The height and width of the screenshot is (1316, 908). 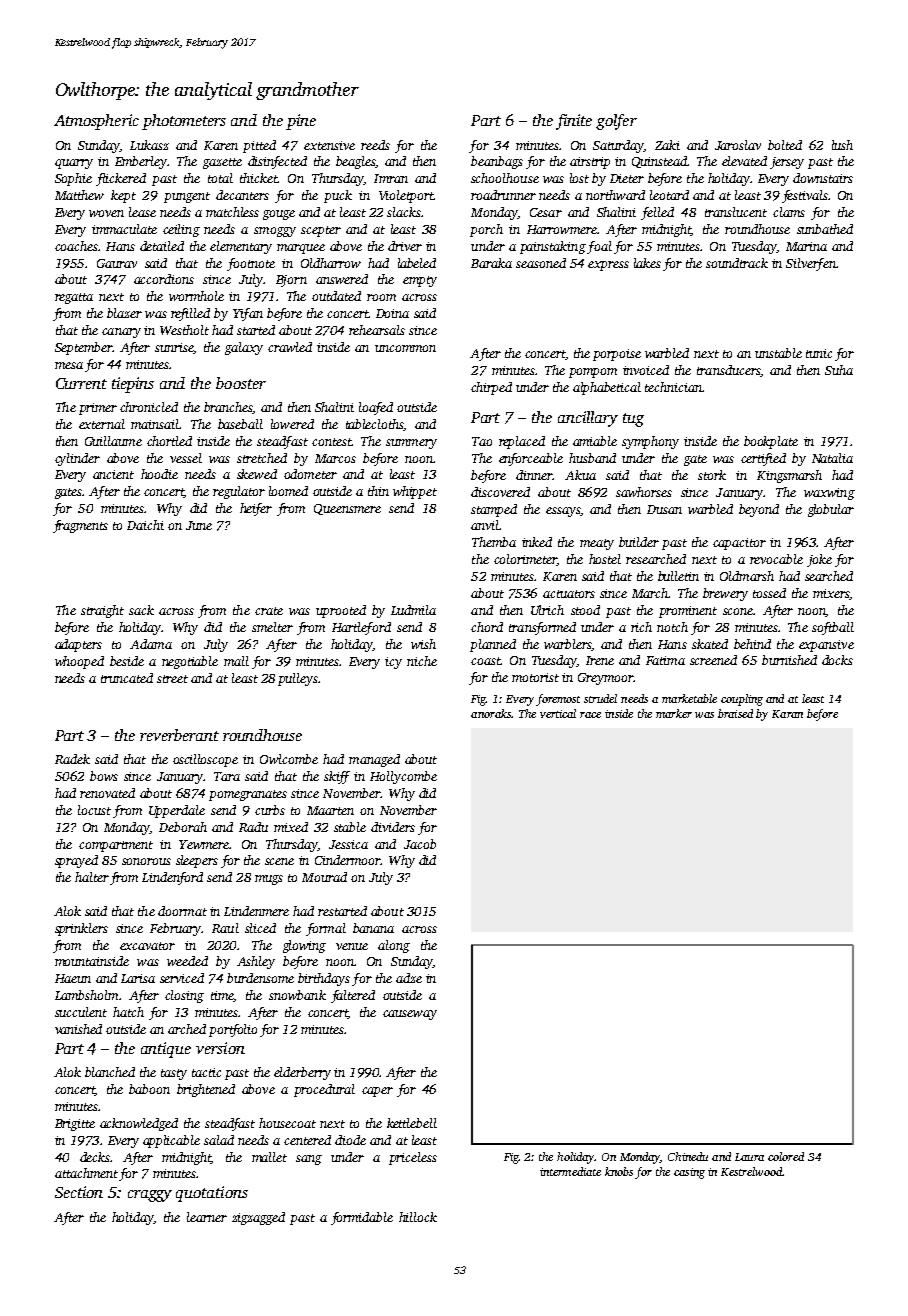 I want to click on bolted, so click(x=785, y=145).
